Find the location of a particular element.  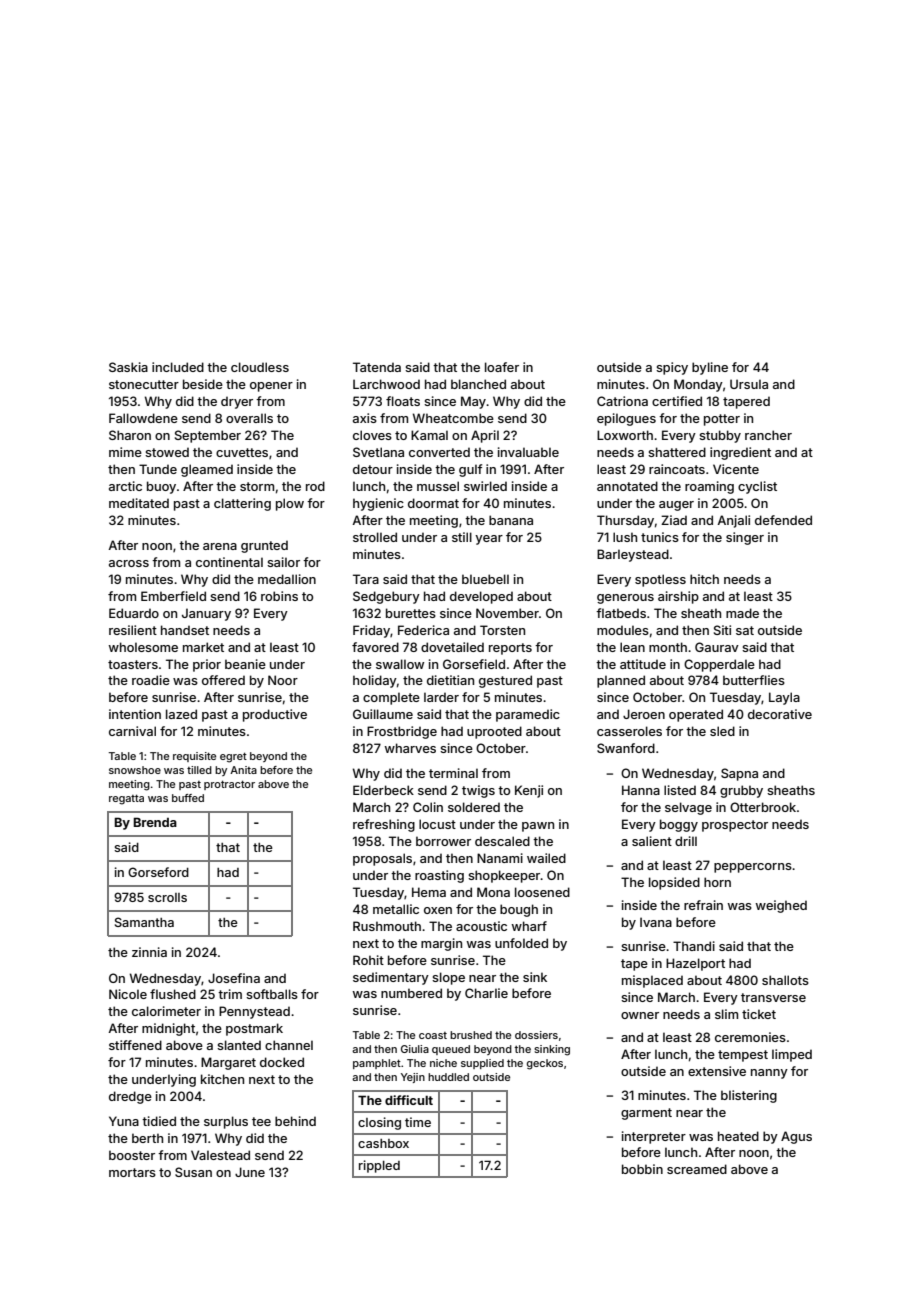

Jeroen is located at coordinates (644, 714).
